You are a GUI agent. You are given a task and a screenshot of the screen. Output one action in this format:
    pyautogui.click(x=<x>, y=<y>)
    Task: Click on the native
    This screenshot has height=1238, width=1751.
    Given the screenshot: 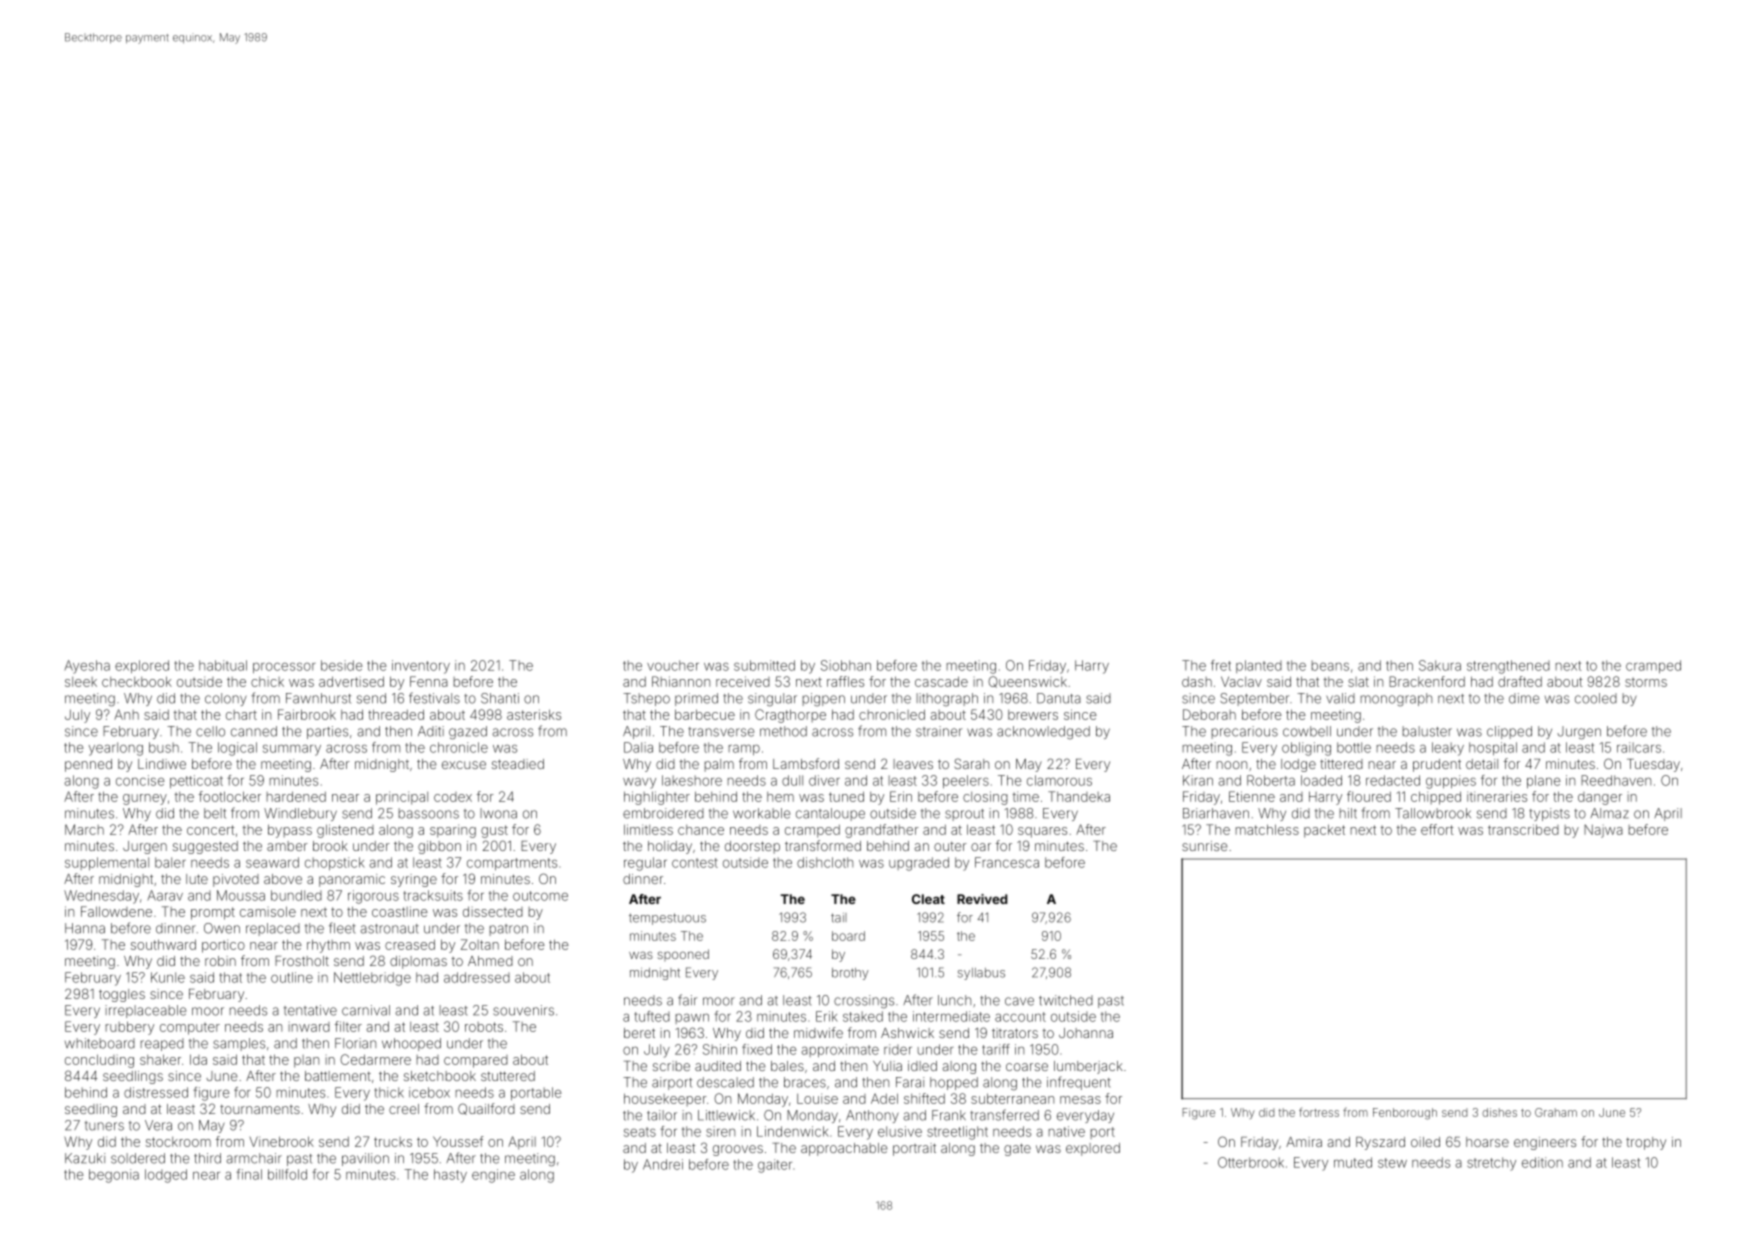 What is the action you would take?
    pyautogui.click(x=1067, y=1131)
